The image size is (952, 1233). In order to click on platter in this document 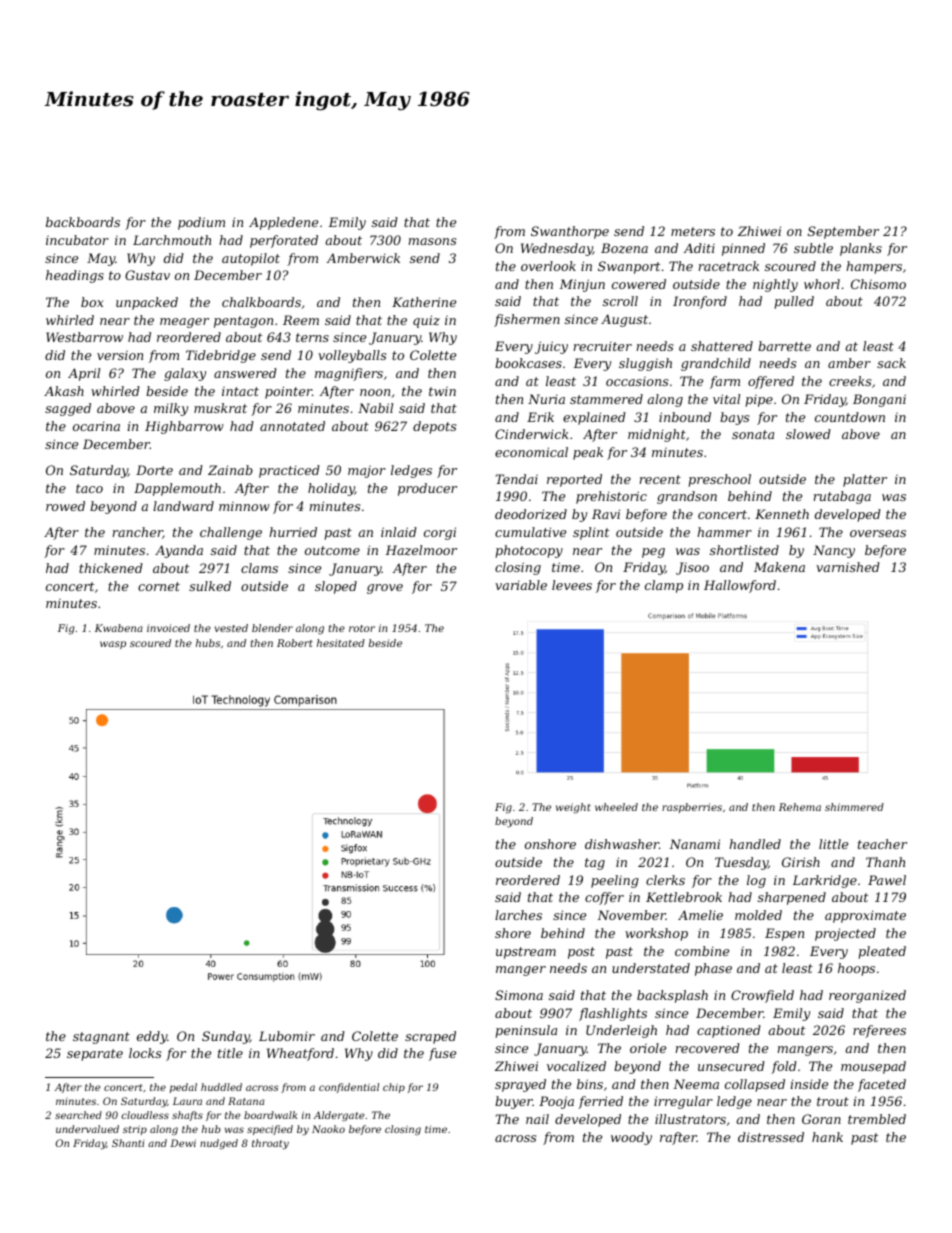, I will do `click(865, 480)`.
